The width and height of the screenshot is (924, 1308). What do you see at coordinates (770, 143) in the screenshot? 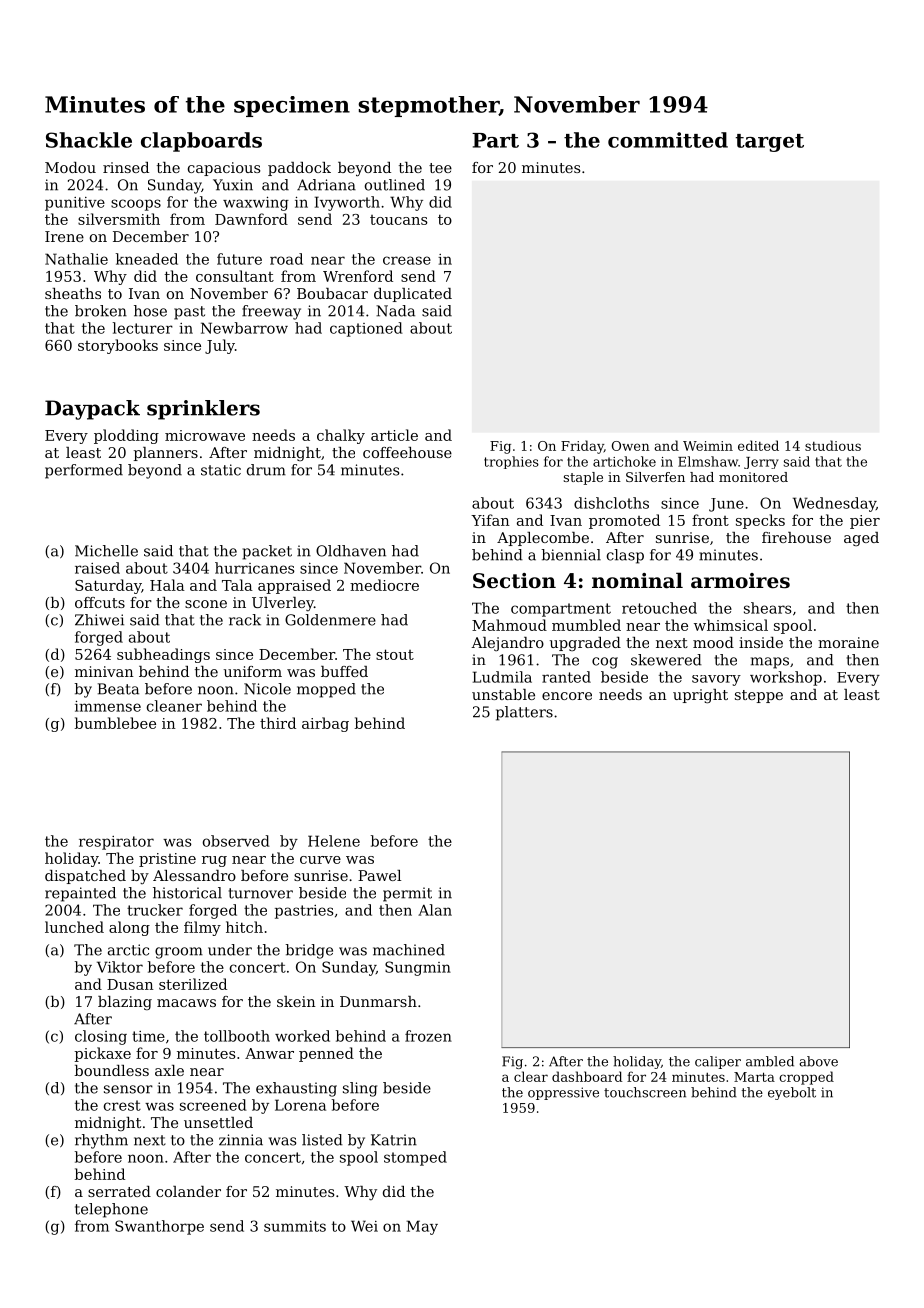
I see `target` at bounding box center [770, 143].
